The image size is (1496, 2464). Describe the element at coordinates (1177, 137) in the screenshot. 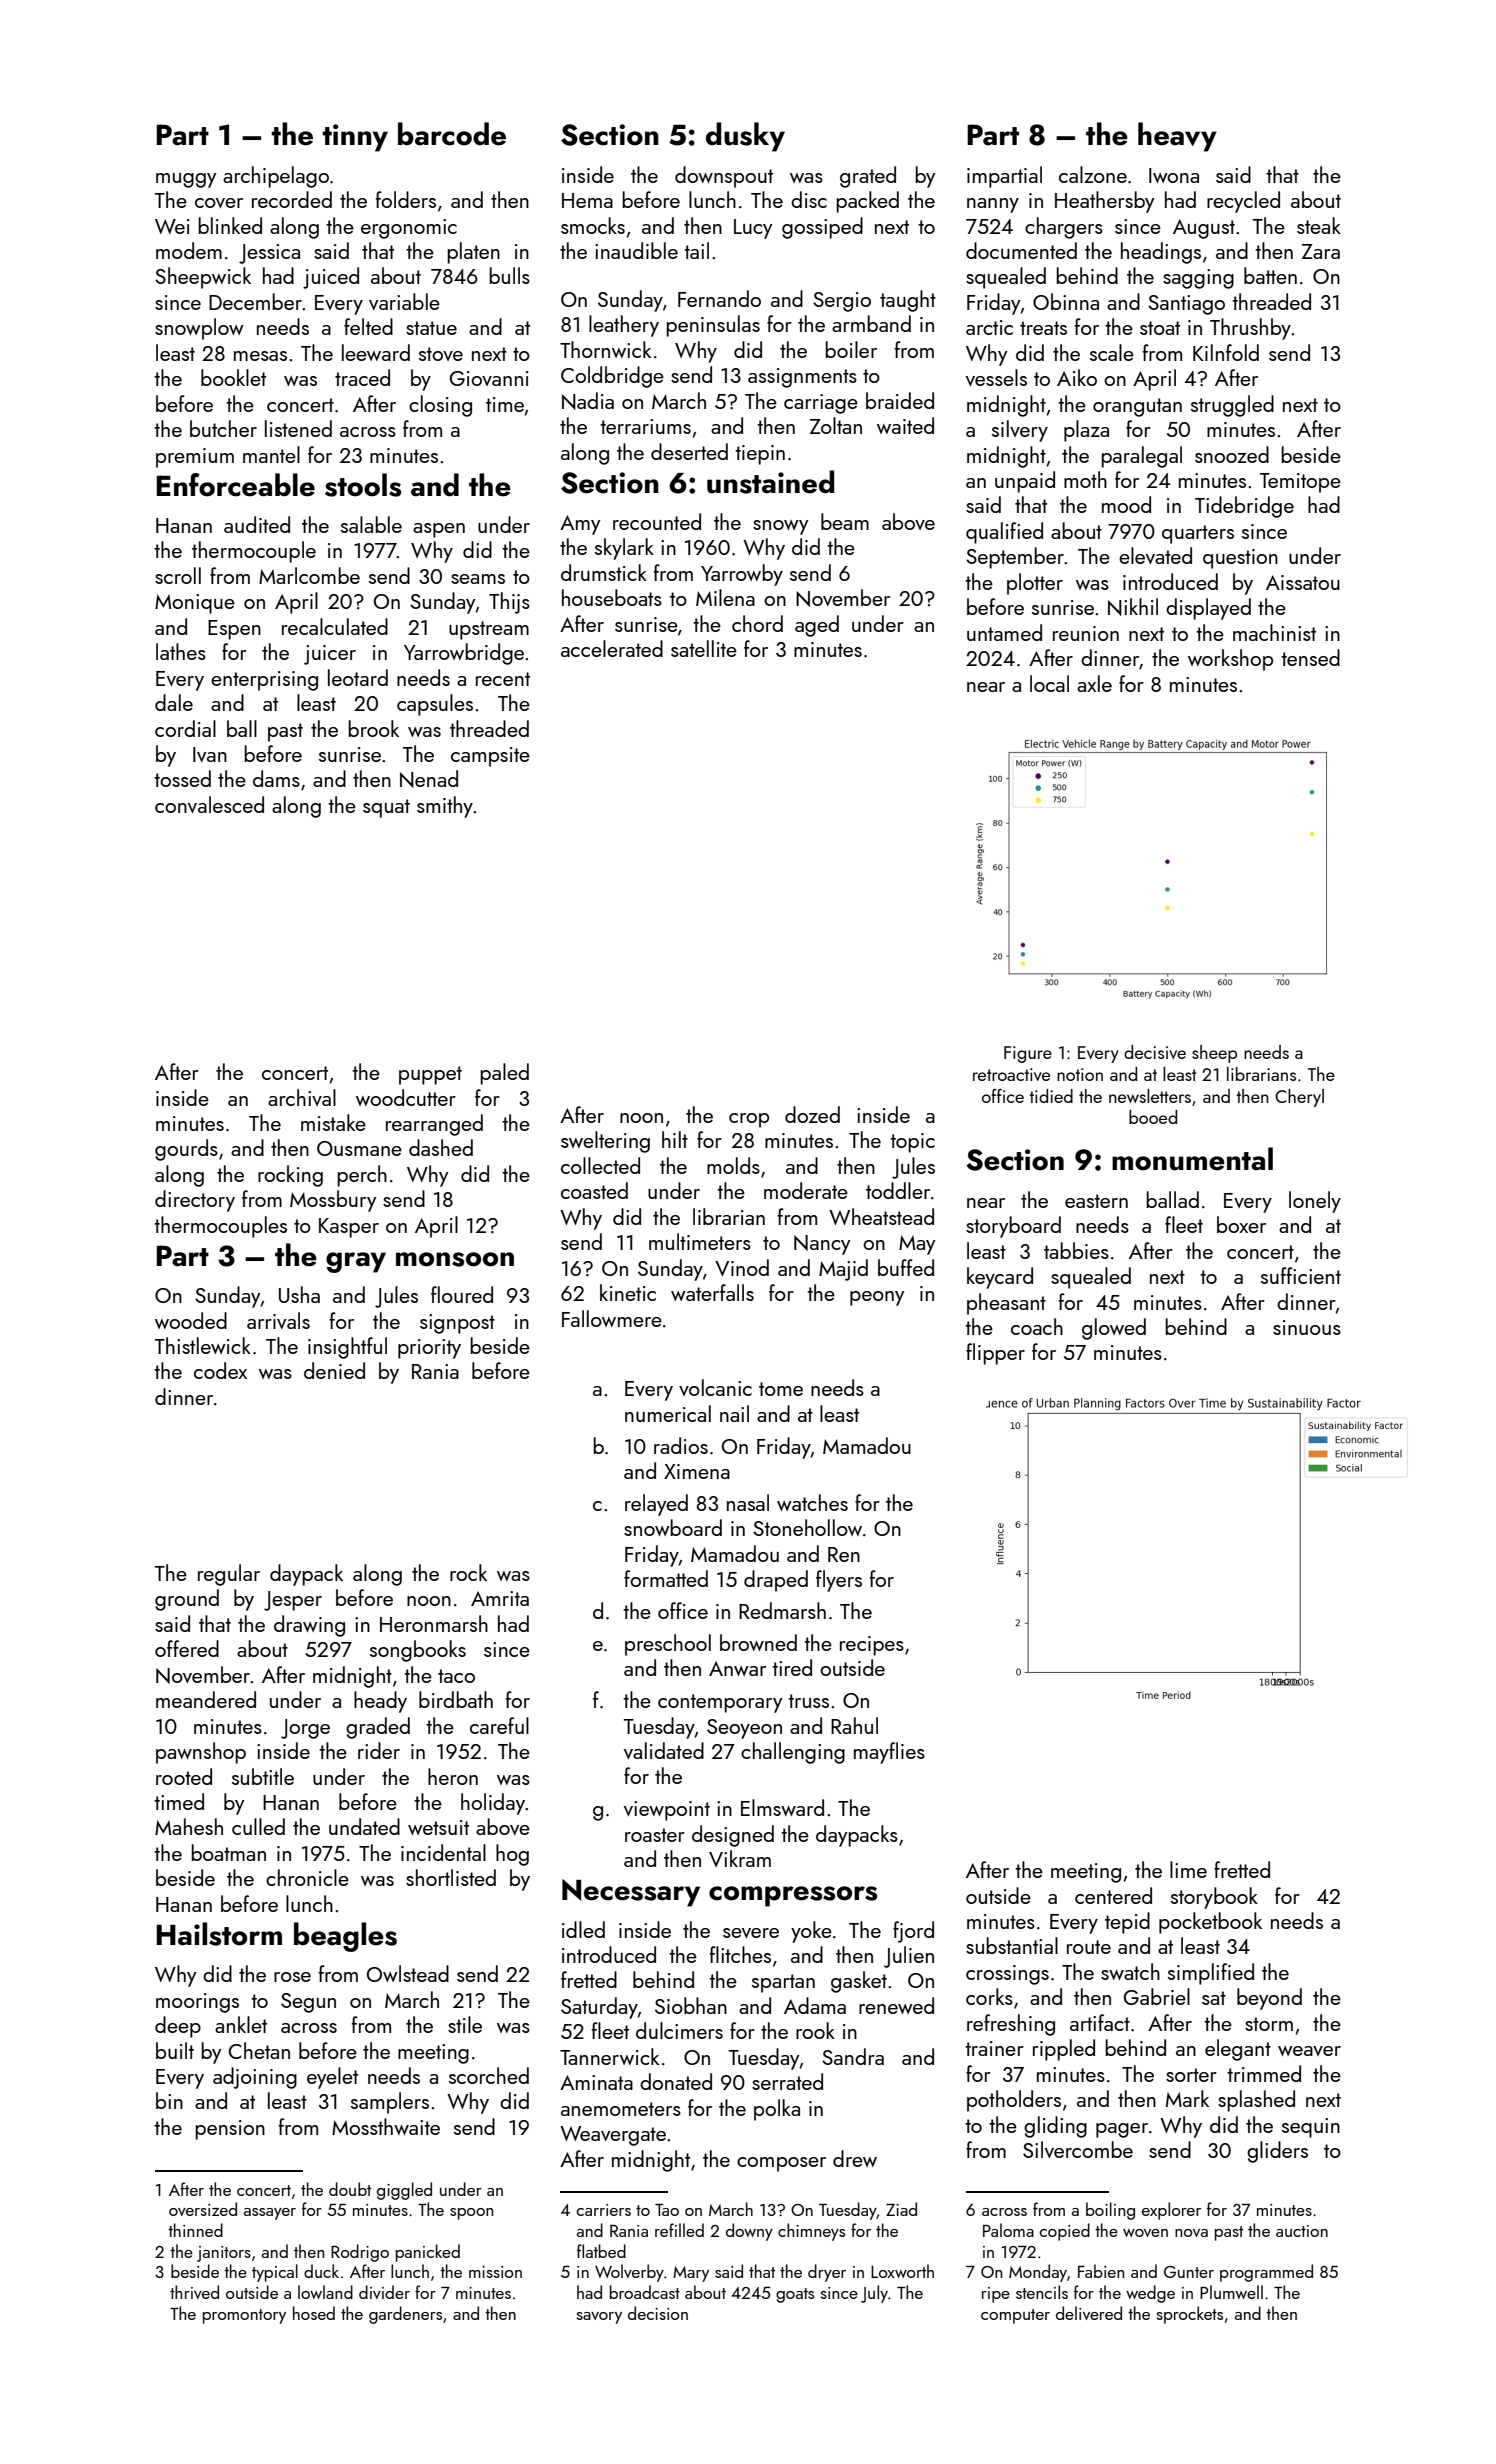

I see `heavy` at that location.
